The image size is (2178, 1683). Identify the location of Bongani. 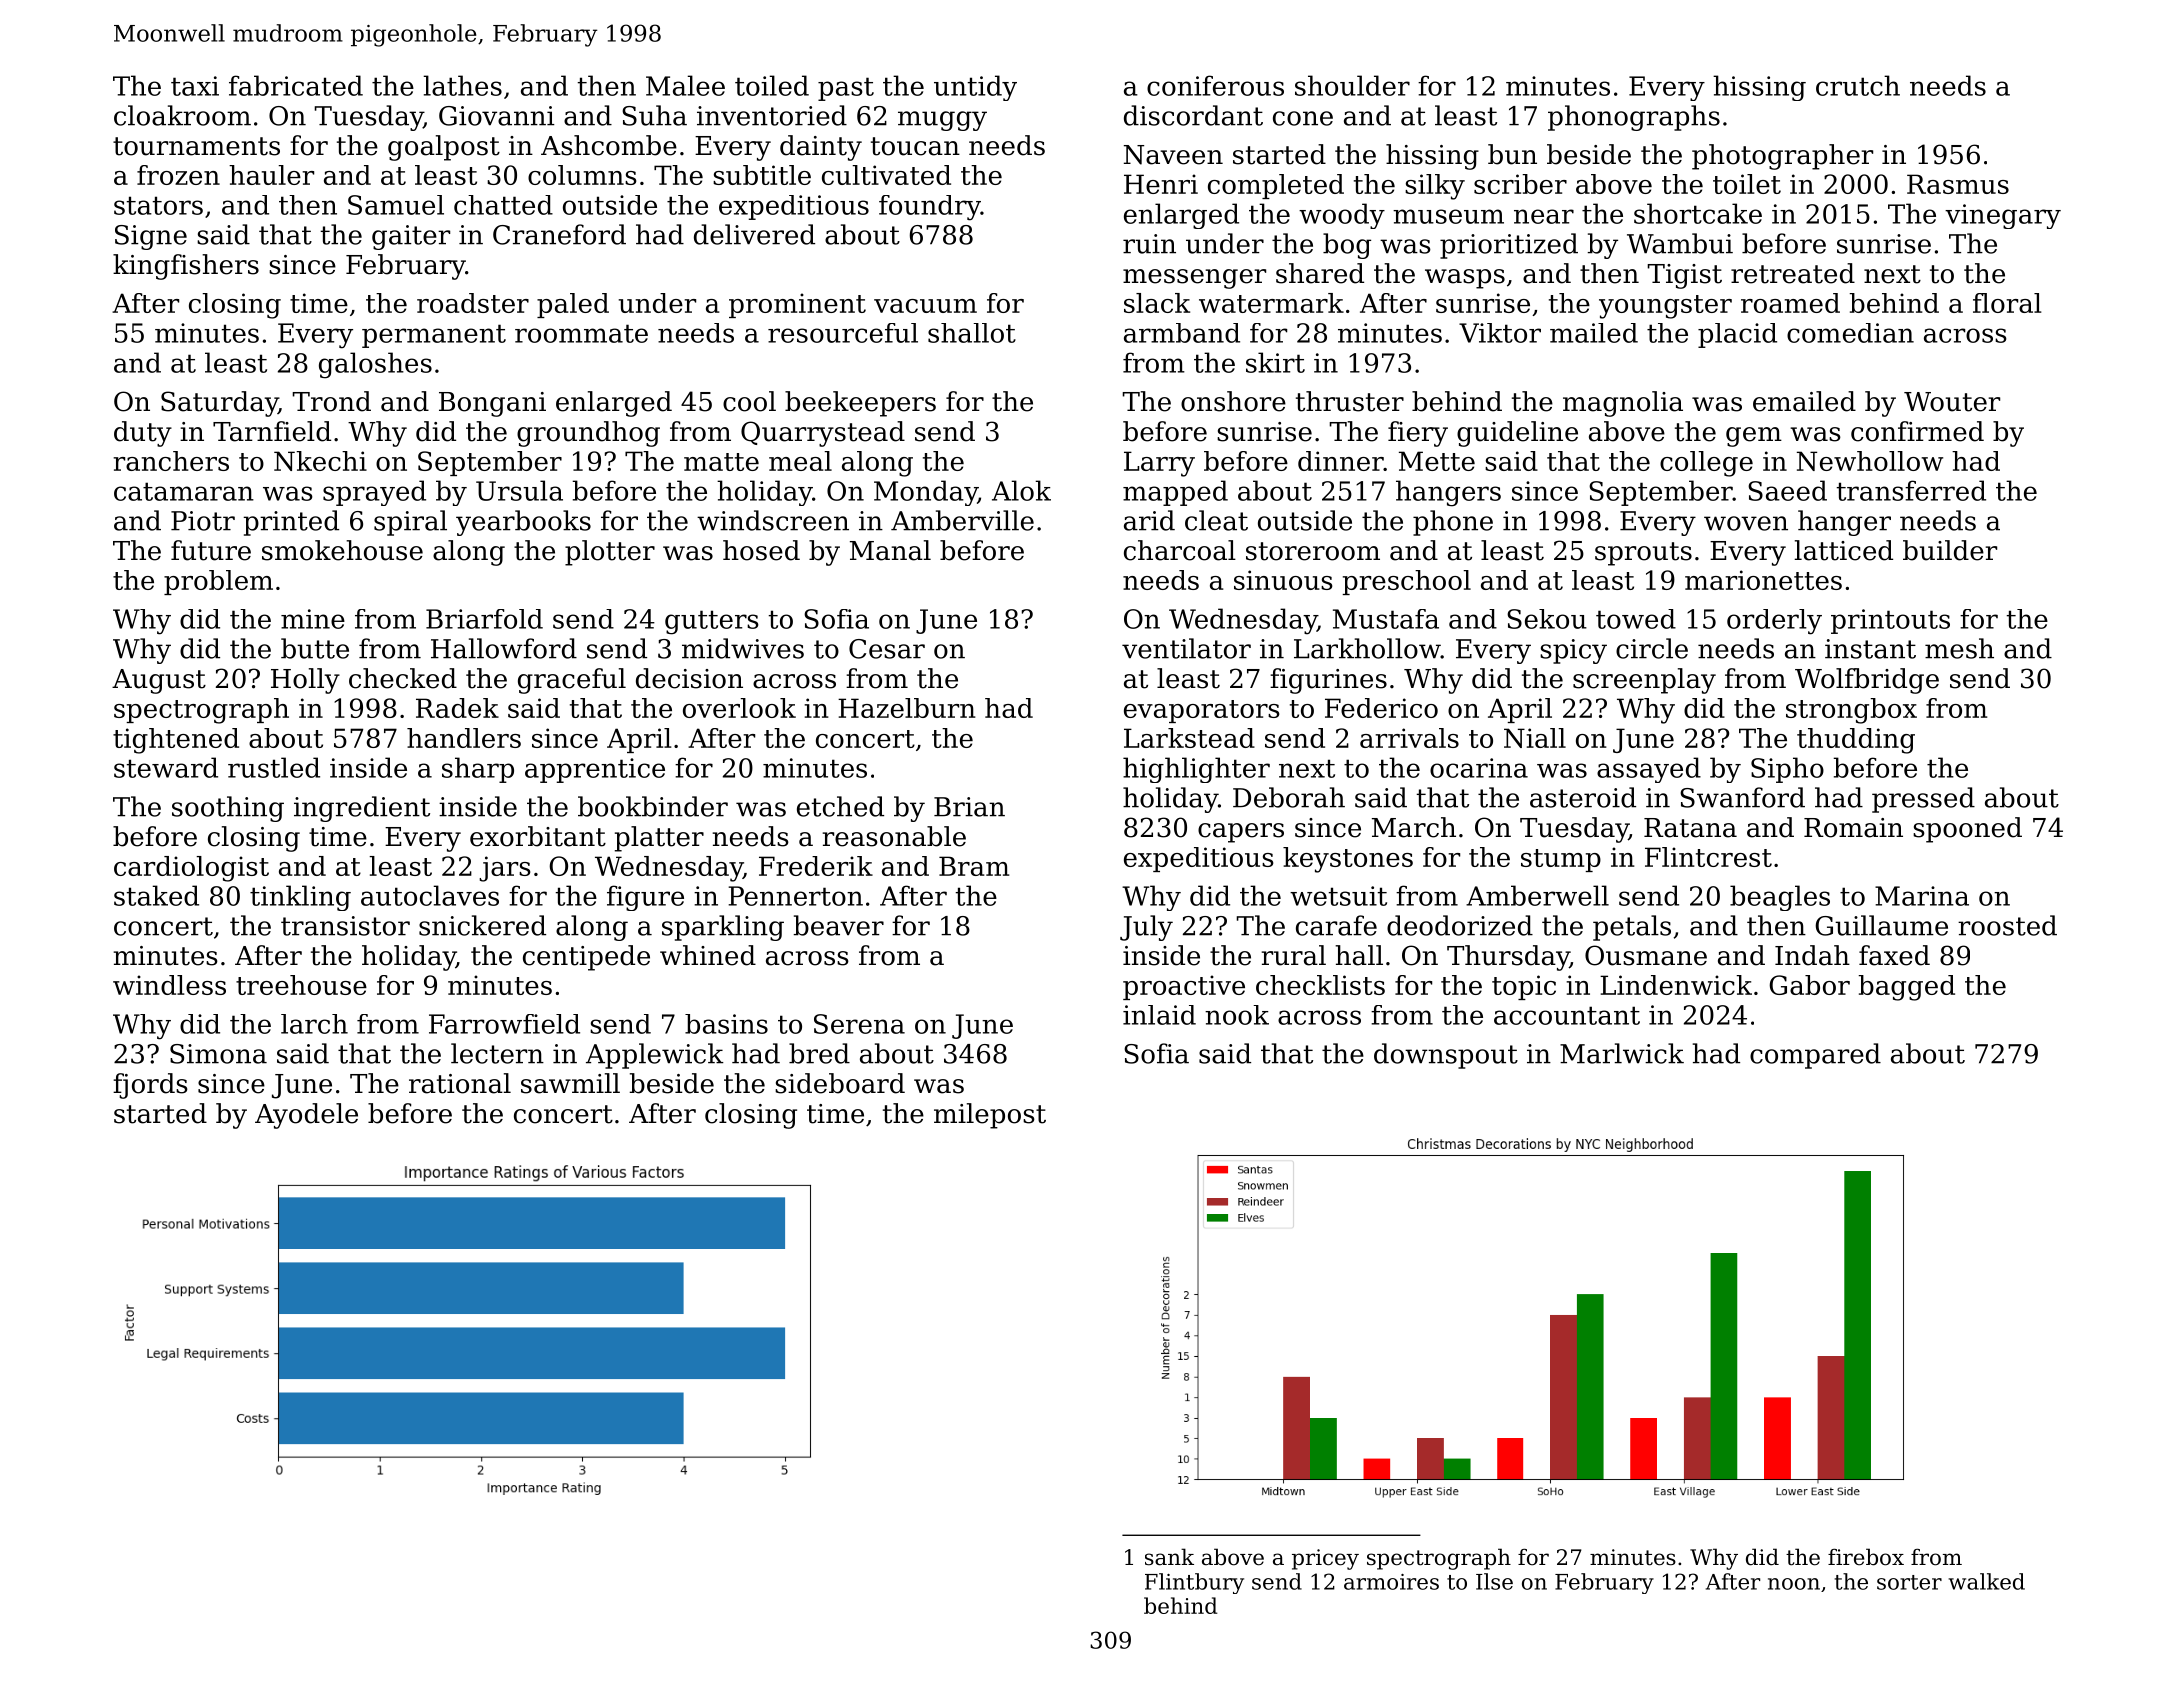
(492, 404).
